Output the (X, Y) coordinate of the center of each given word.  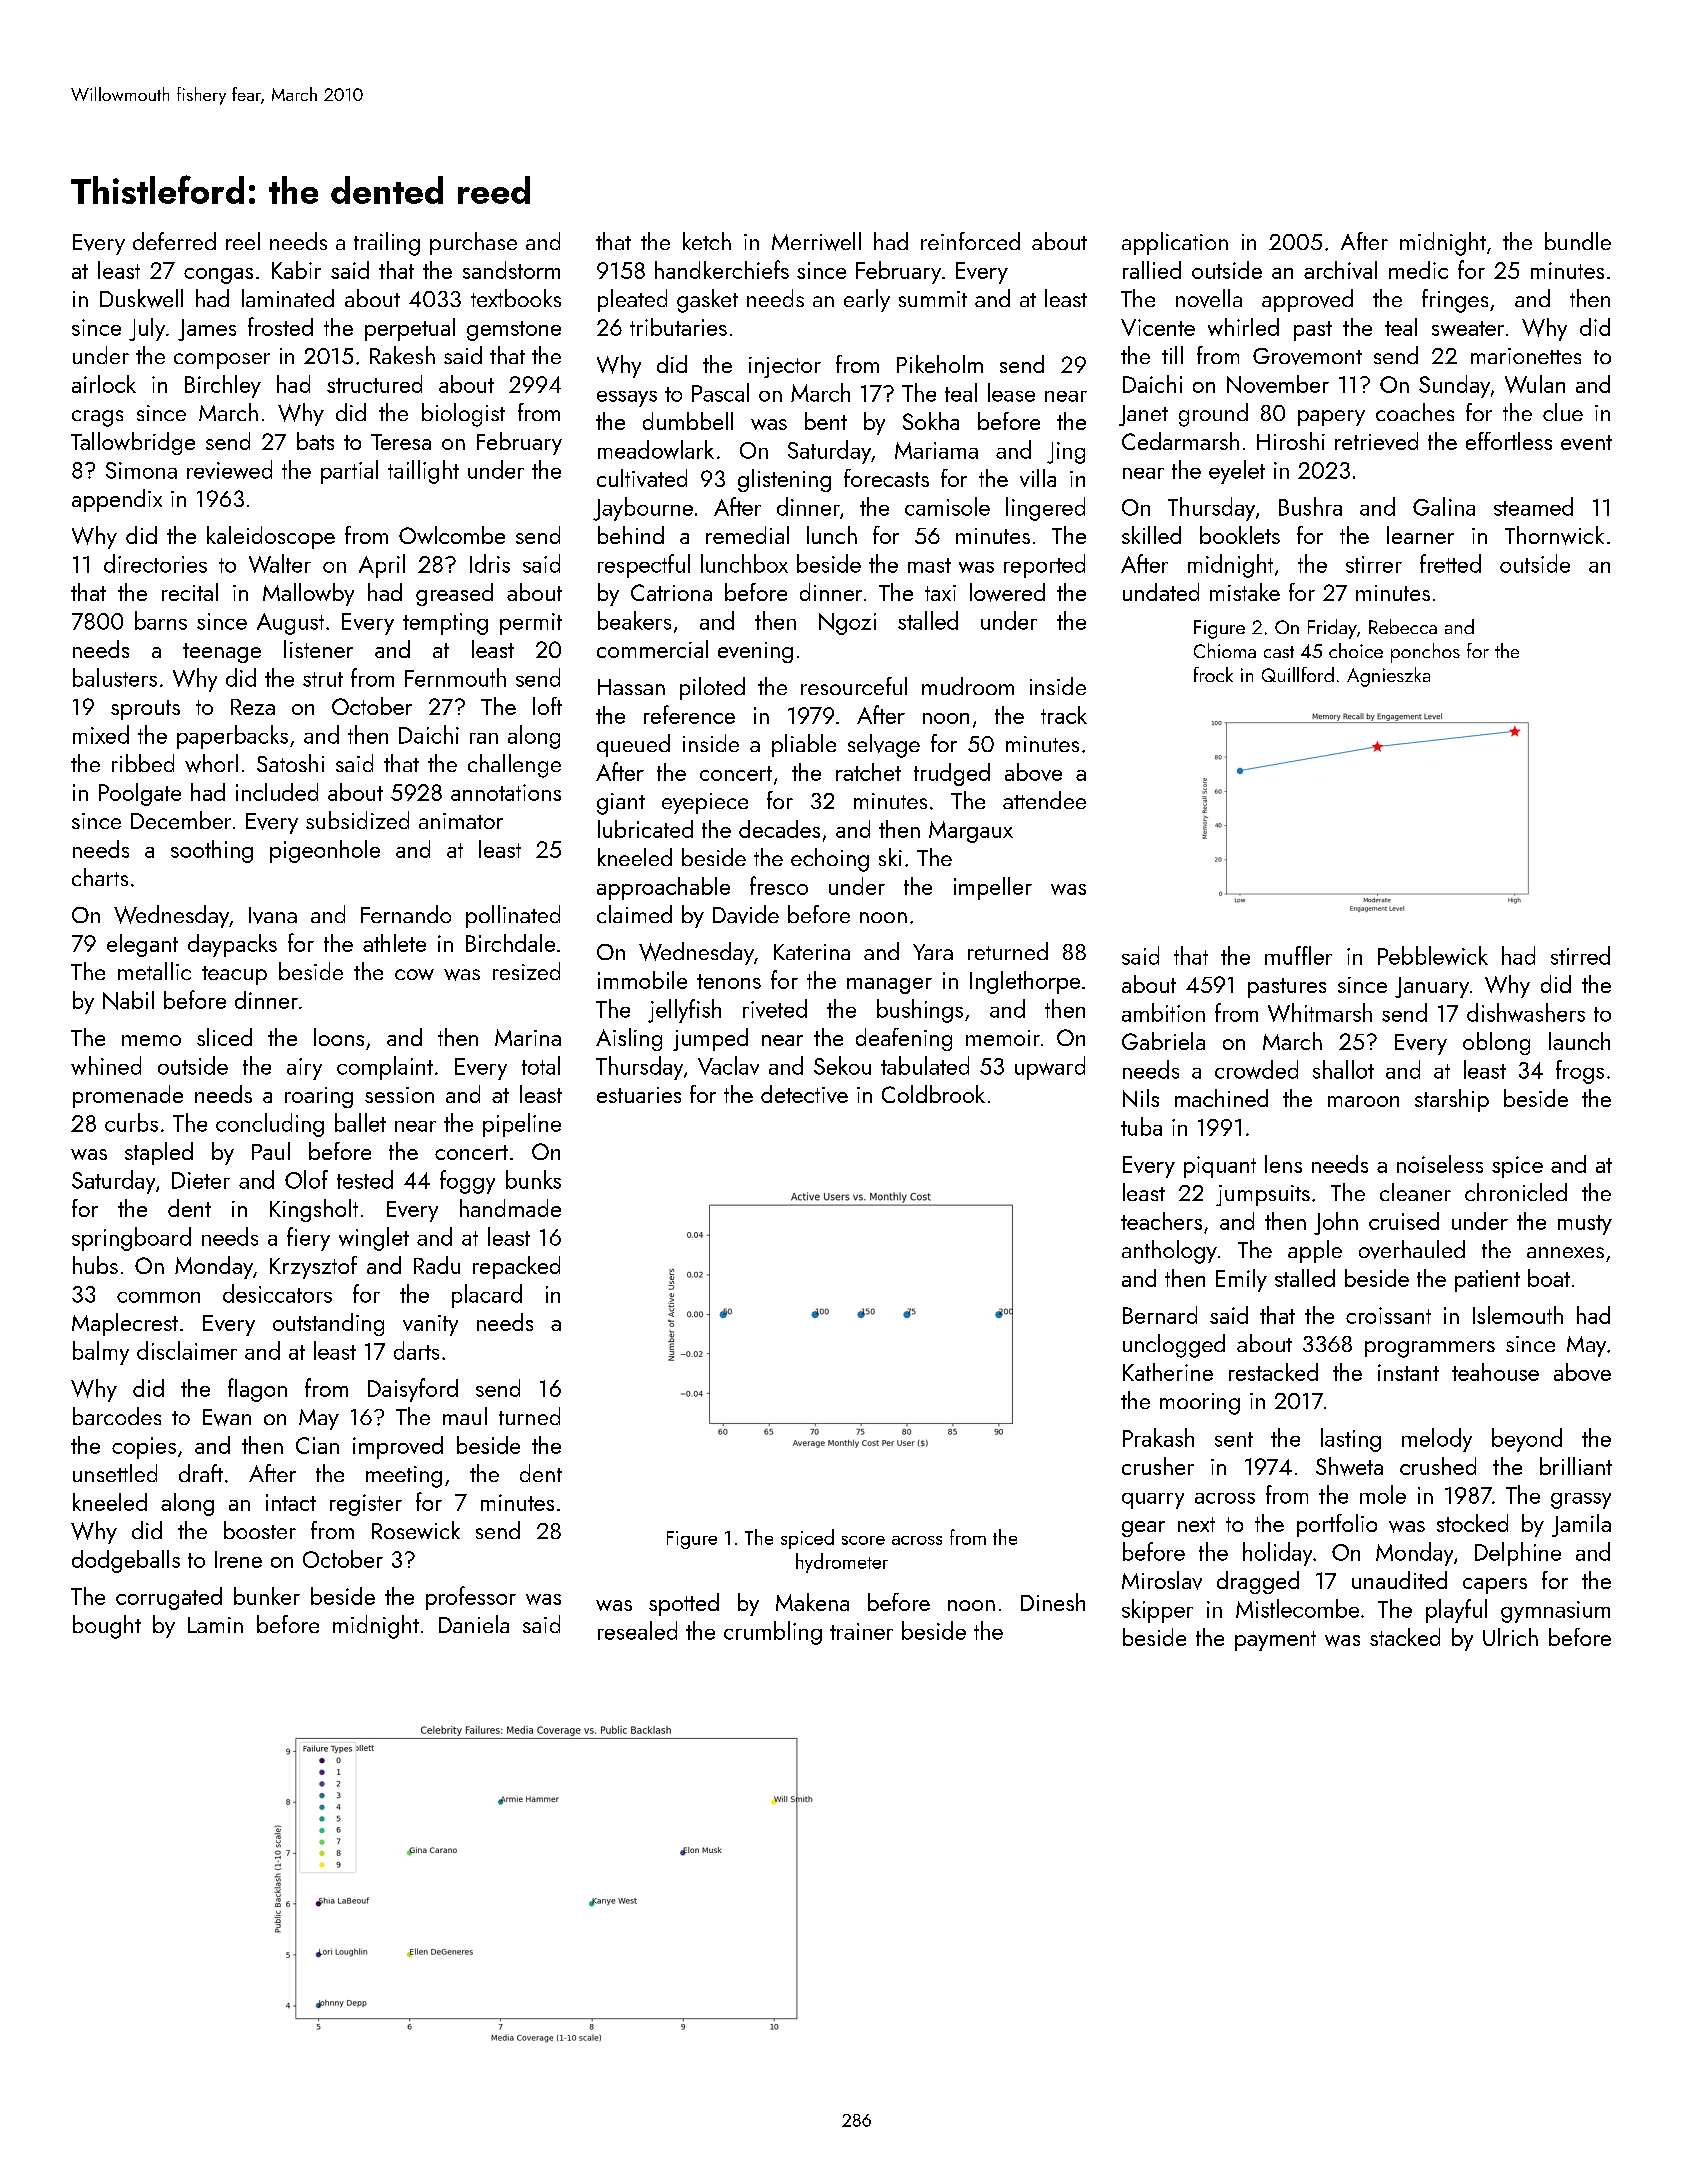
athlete (394, 943)
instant (1408, 1372)
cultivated (642, 478)
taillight (423, 472)
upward (1050, 1068)
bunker (267, 1596)
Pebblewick (1433, 955)
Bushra (1310, 506)
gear (1143, 1529)
